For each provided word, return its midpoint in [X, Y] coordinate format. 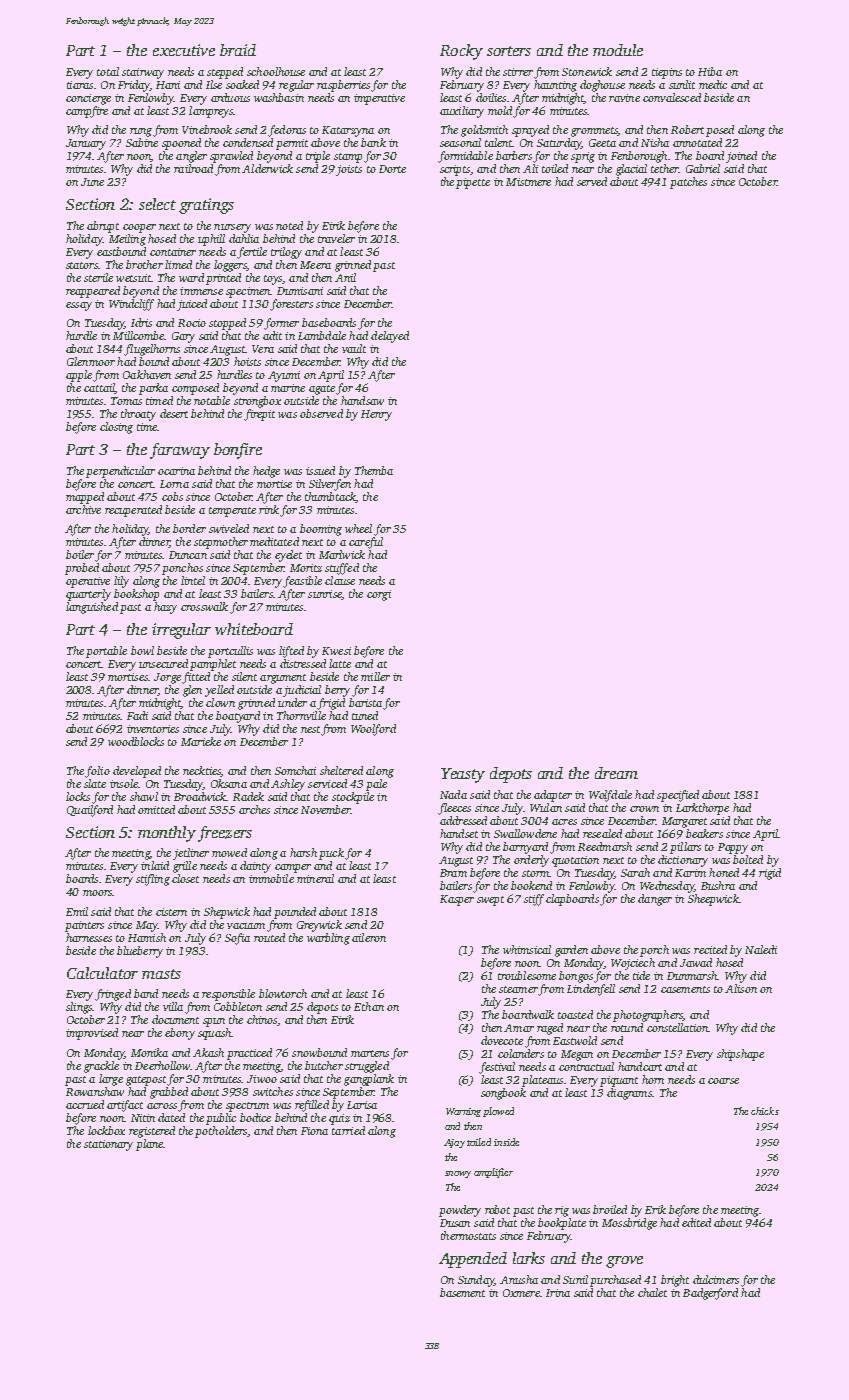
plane [149, 1145]
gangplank [369, 1080]
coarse [723, 1081]
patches [688, 183]
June [92, 182]
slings [79, 1008]
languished [92, 608]
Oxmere [521, 1293]
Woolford [373, 730]
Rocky [461, 52]
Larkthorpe [702, 809]
